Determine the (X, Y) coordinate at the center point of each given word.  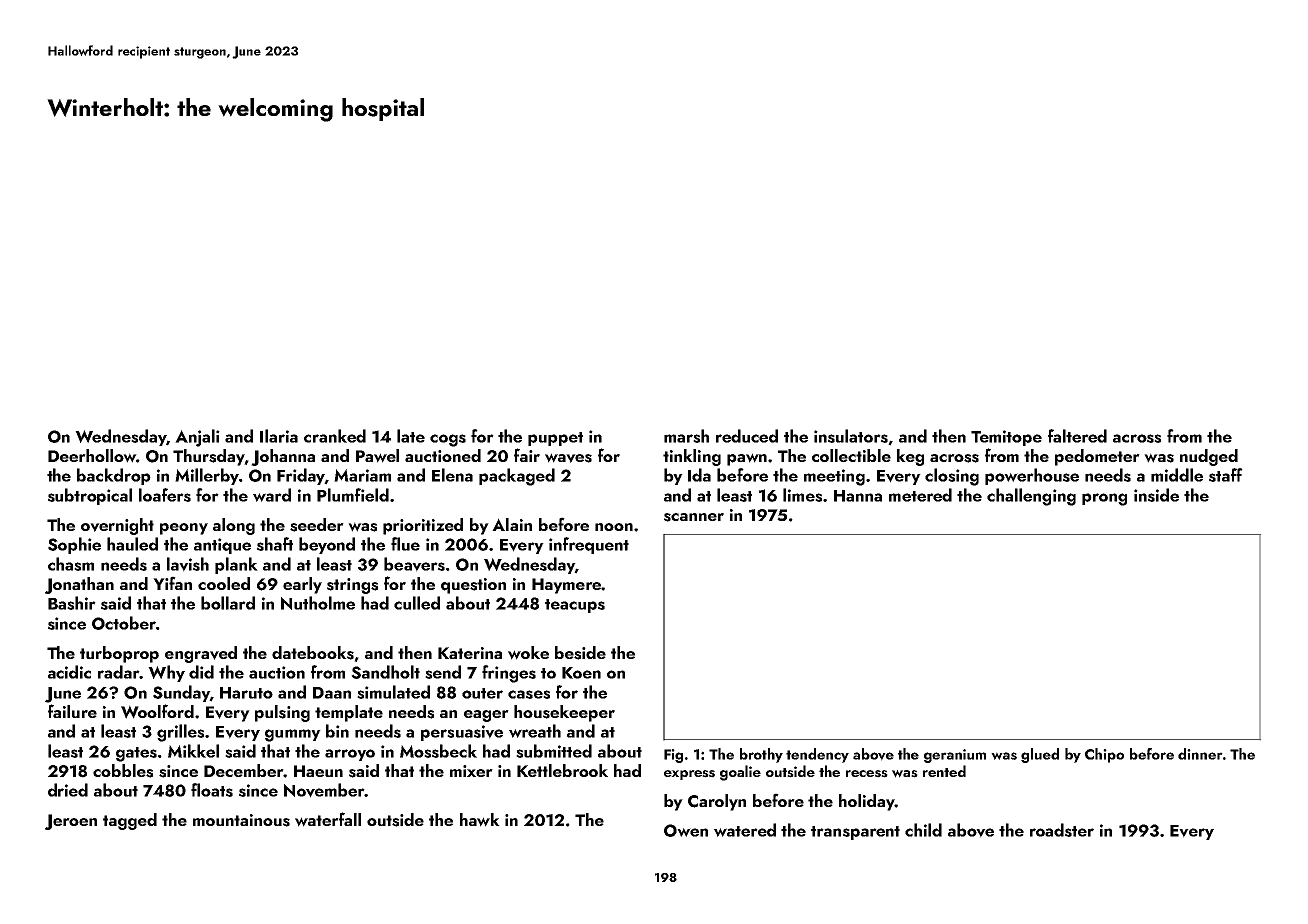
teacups (575, 606)
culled (417, 603)
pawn (747, 459)
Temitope (1006, 438)
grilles (180, 733)
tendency (817, 755)
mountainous (241, 820)
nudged (1209, 457)
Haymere (566, 586)
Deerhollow (92, 456)
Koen (581, 673)
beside (580, 653)
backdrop (114, 476)
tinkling (692, 457)
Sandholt (385, 672)
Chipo (1104, 755)
